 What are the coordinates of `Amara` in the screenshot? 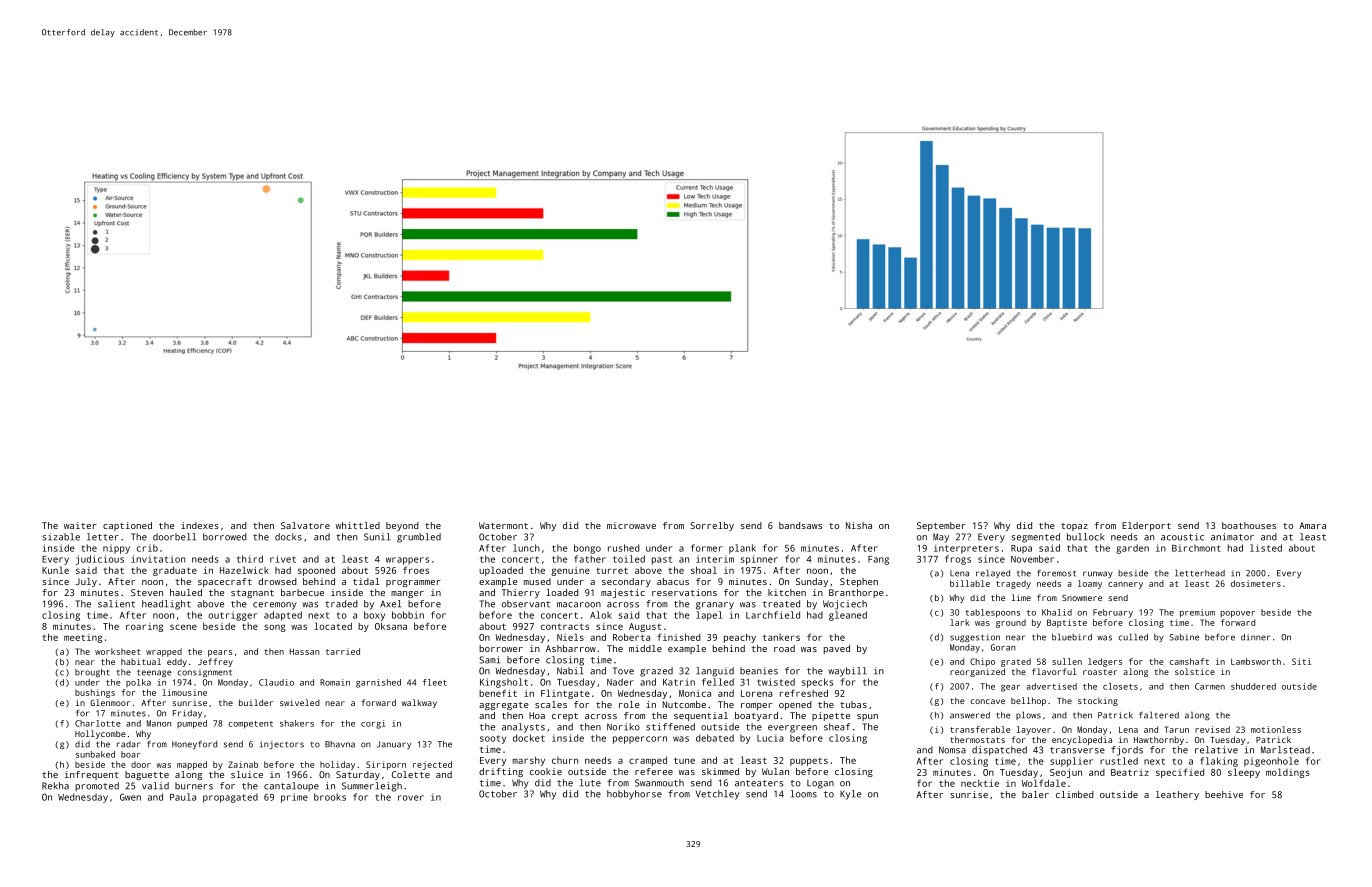 It's located at (1312, 525).
